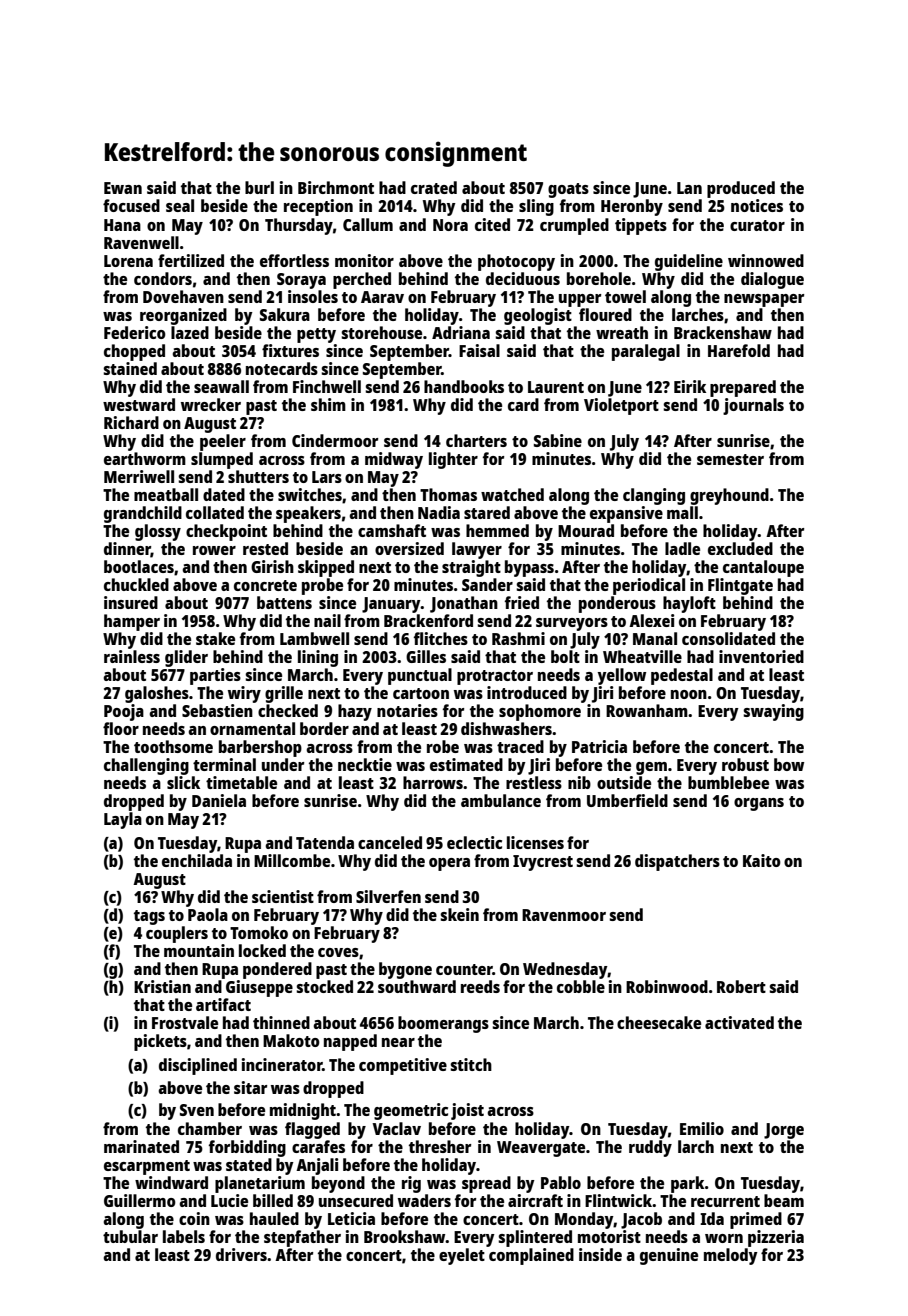  I want to click on tippets, so click(641, 226).
